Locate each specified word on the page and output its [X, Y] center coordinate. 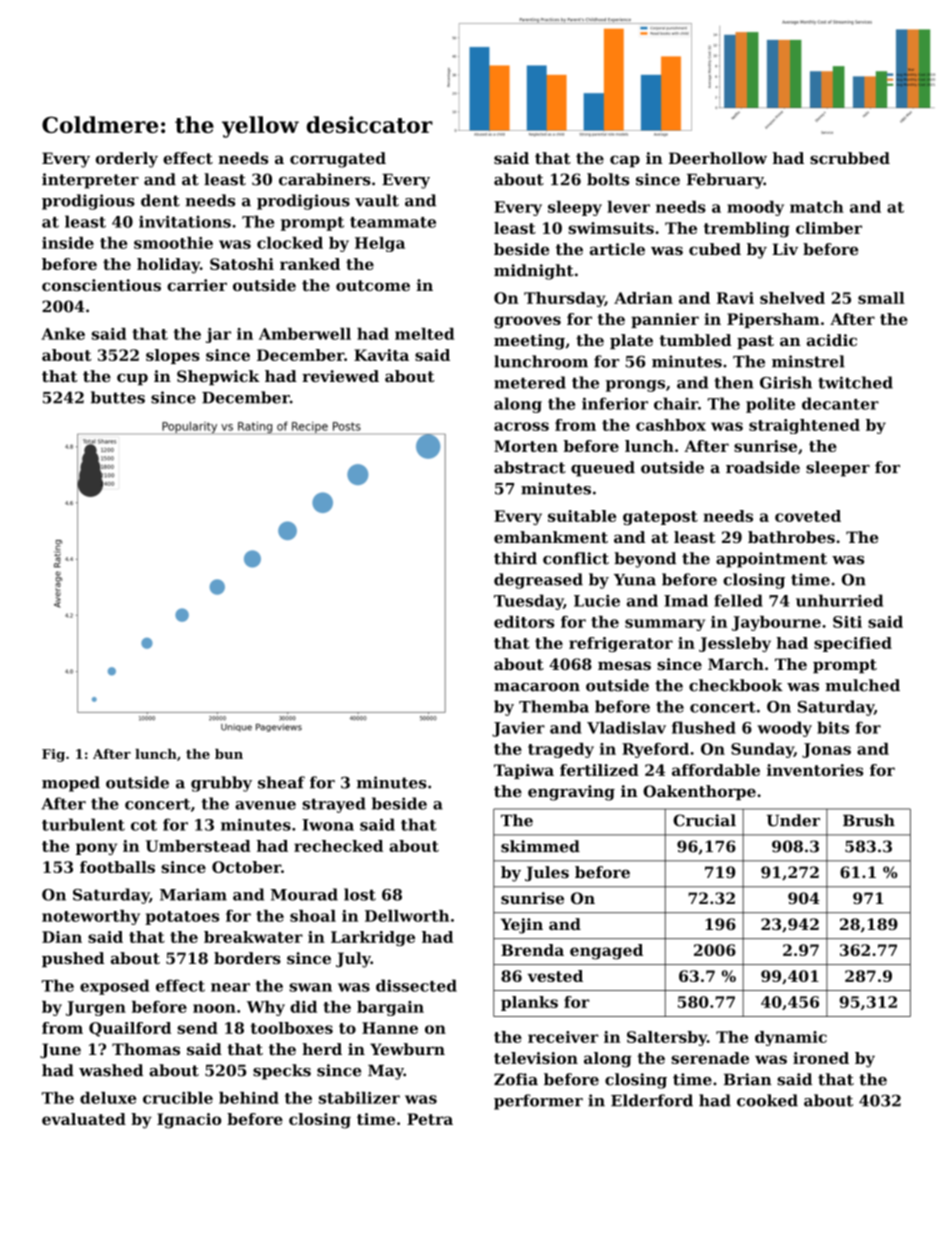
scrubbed [850, 158]
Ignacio [189, 1121]
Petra [430, 1119]
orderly [127, 160]
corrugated [338, 160]
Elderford [652, 1100]
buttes [118, 397]
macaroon [537, 687]
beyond [645, 560]
